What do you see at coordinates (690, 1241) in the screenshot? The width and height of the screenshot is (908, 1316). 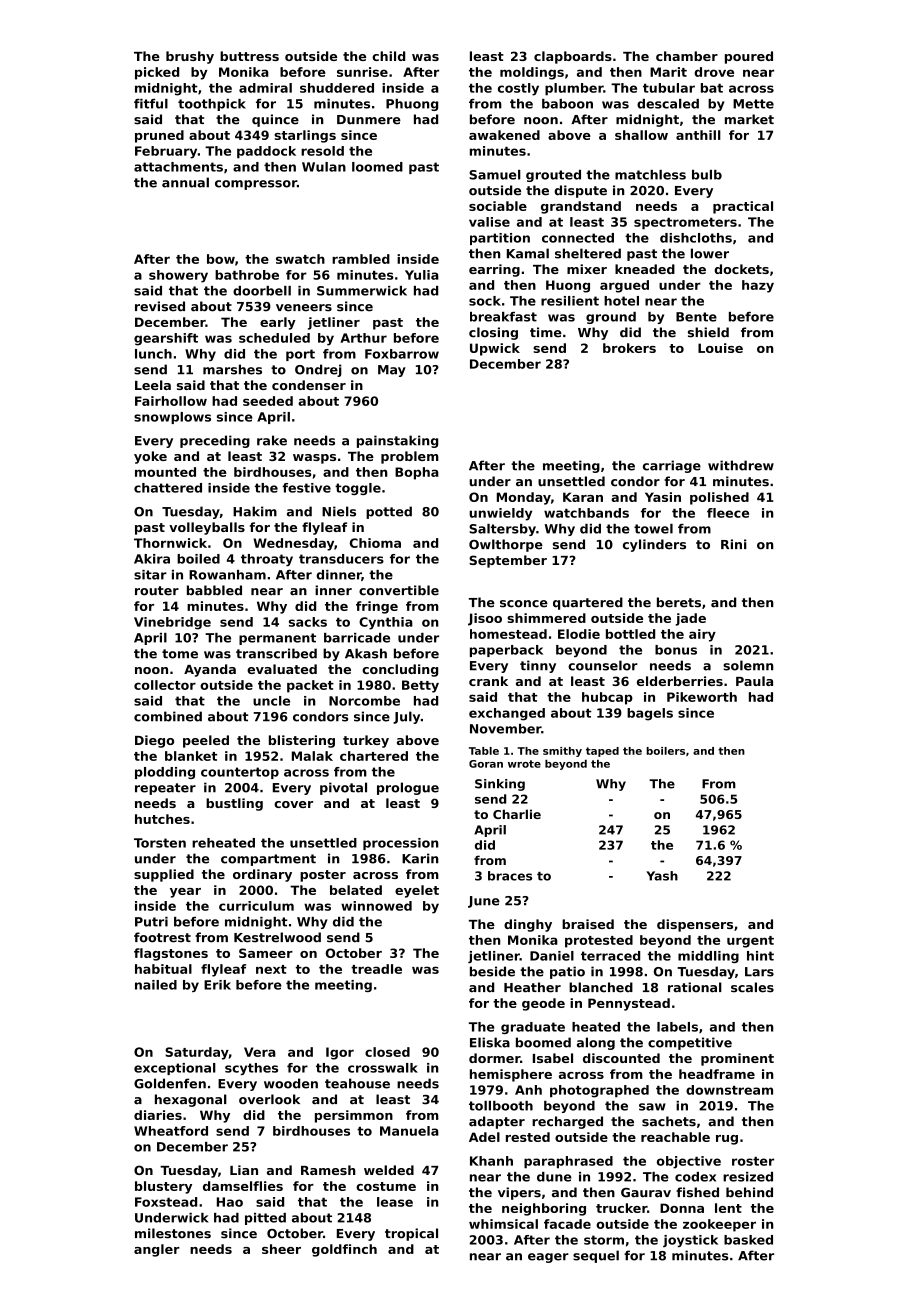 I see `joystick` at bounding box center [690, 1241].
